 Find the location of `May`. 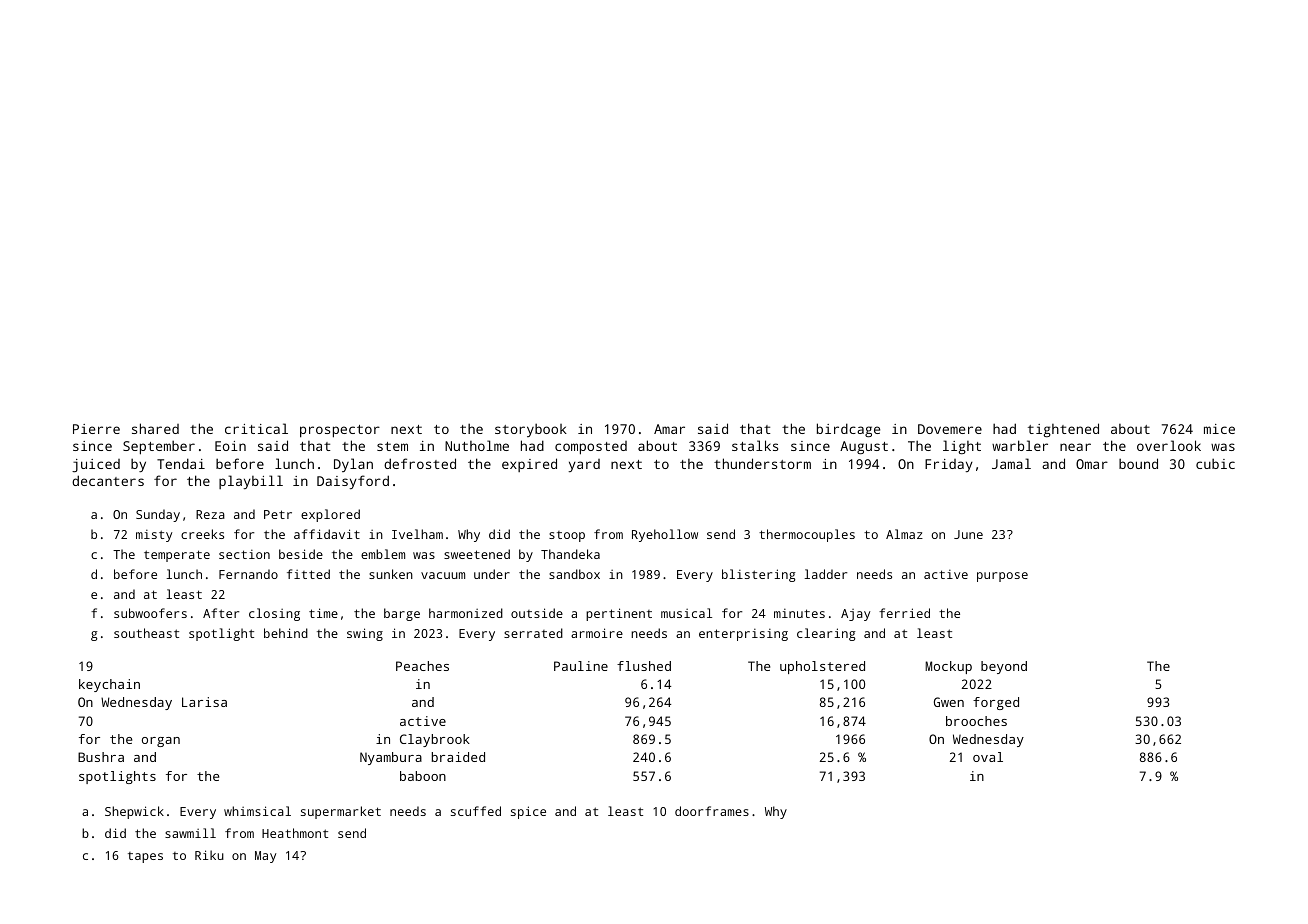

May is located at coordinates (265, 857).
